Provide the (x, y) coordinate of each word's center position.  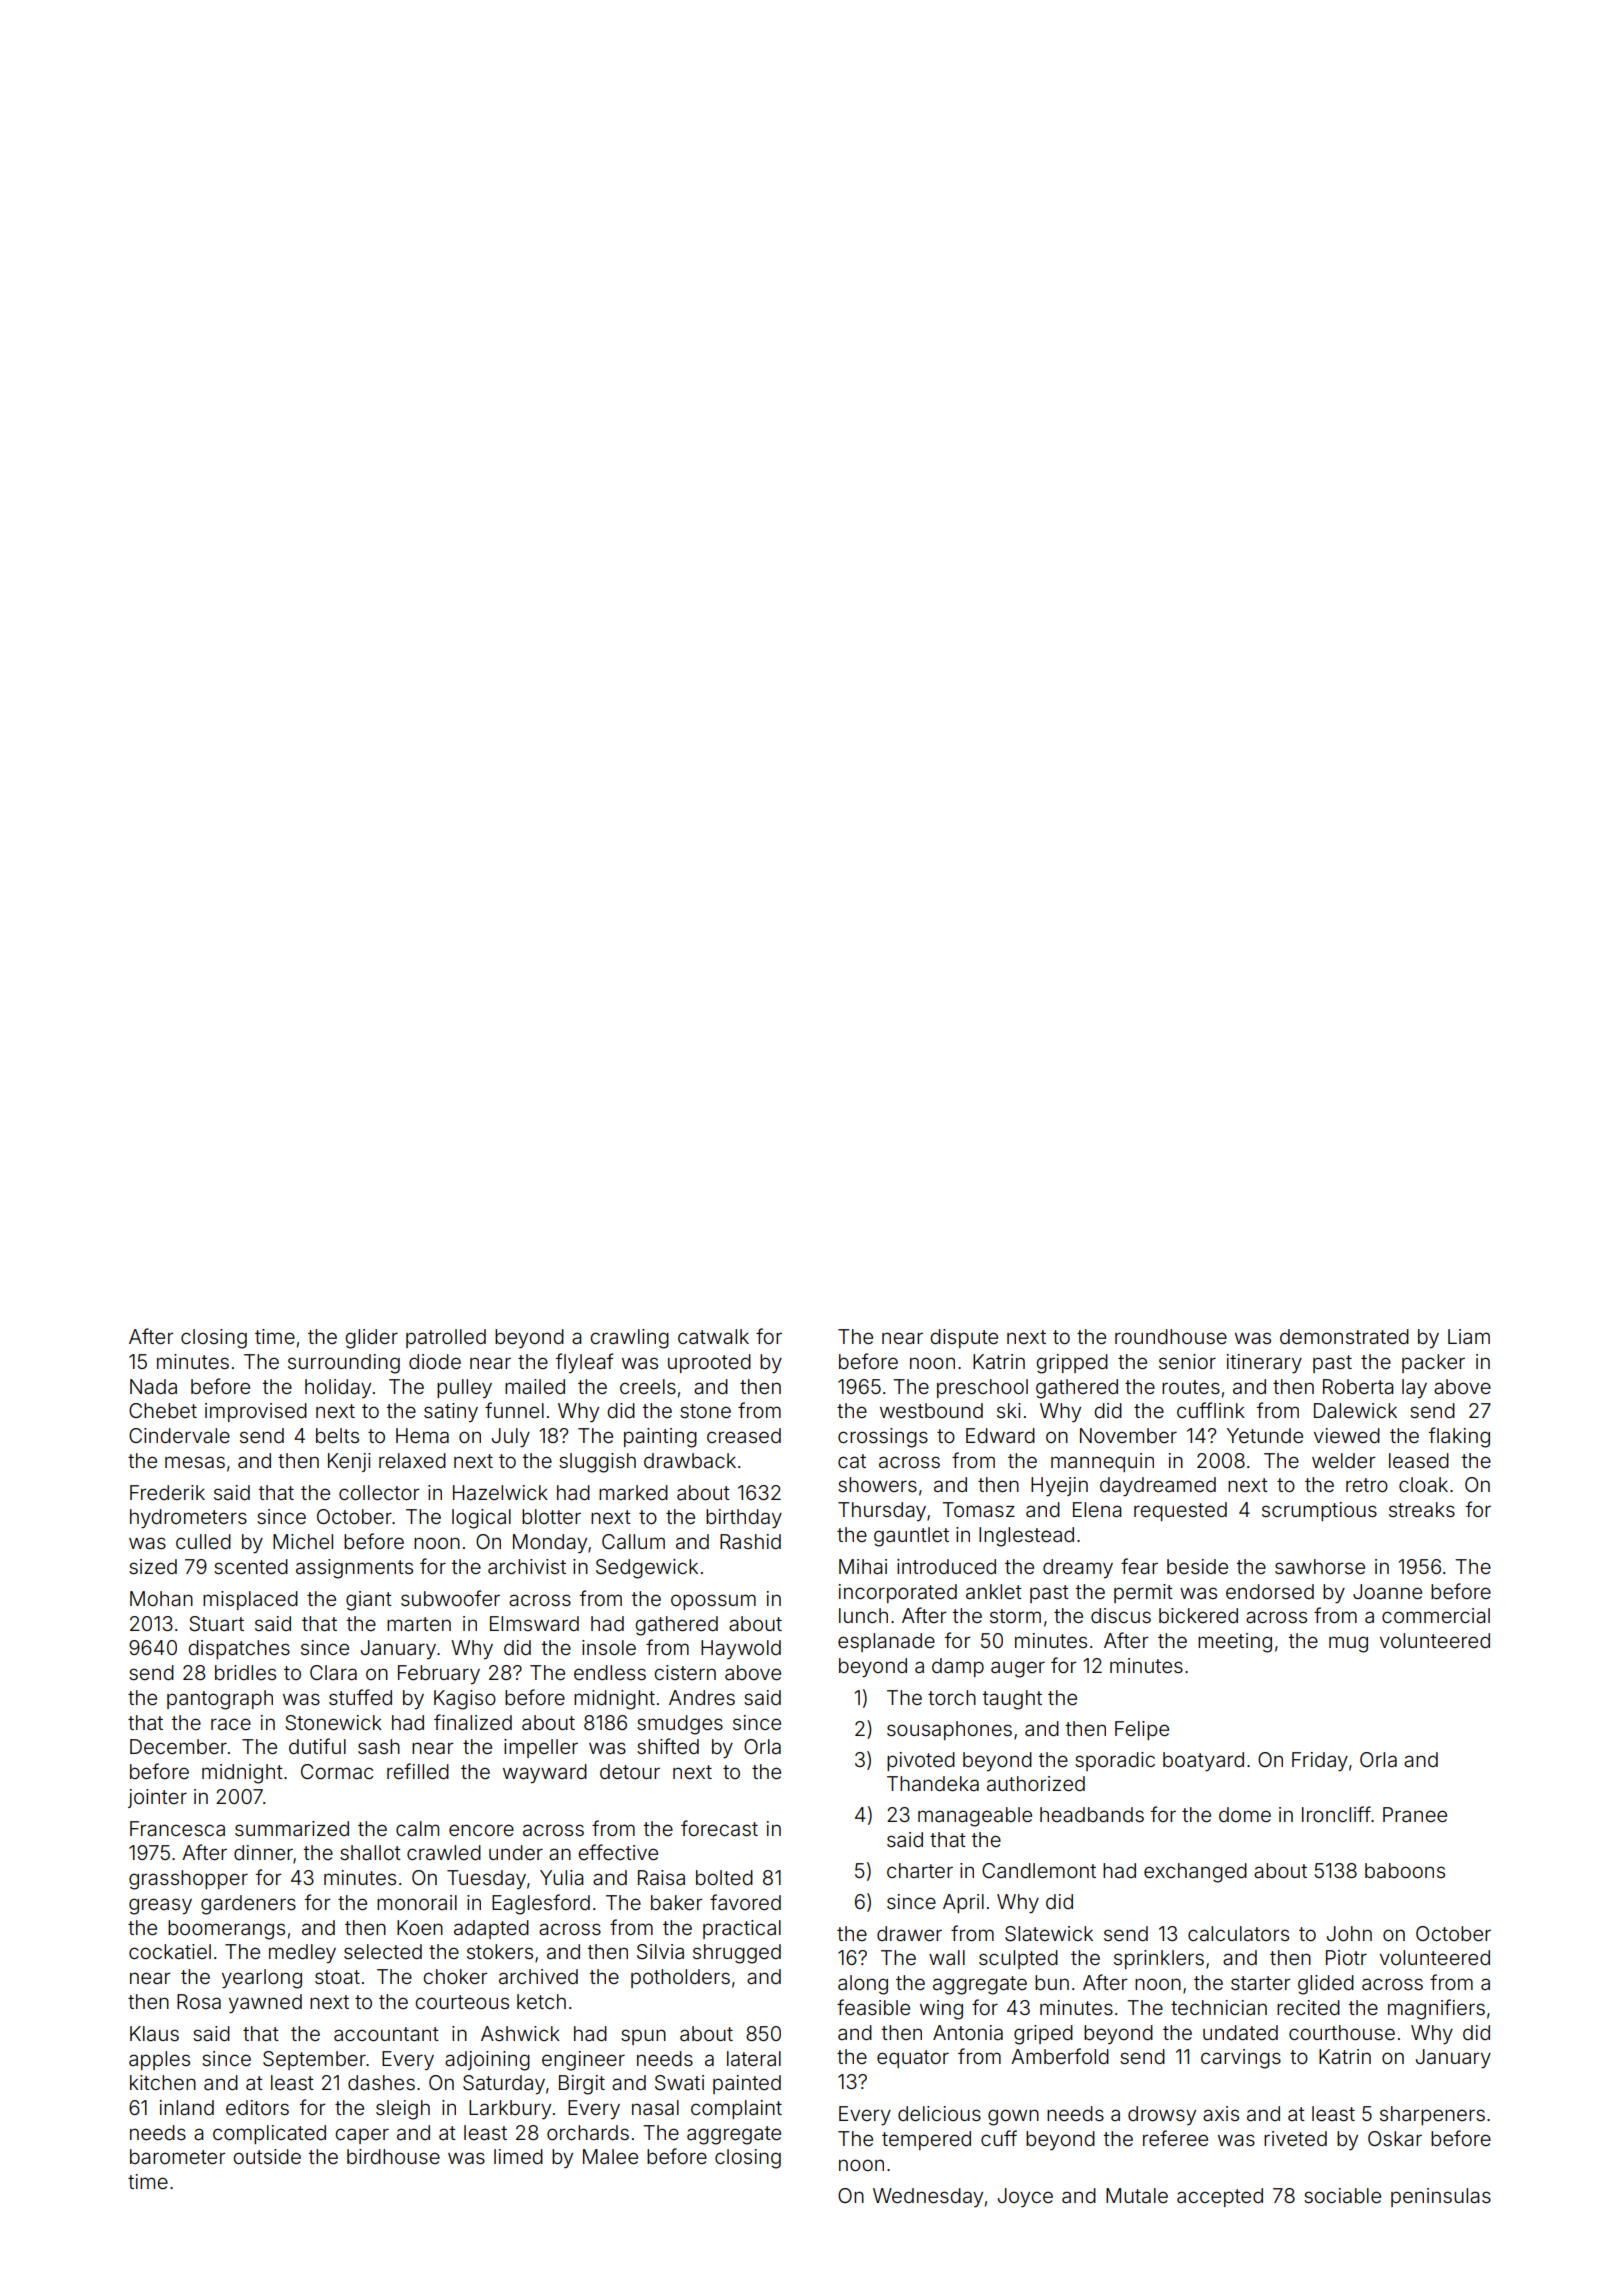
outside (267, 2156)
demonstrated (1344, 1336)
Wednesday (928, 2197)
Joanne (1387, 1591)
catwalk (713, 1336)
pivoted (921, 1761)
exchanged (1195, 1873)
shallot (370, 1852)
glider (371, 1339)
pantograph (220, 1700)
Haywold (741, 1649)
